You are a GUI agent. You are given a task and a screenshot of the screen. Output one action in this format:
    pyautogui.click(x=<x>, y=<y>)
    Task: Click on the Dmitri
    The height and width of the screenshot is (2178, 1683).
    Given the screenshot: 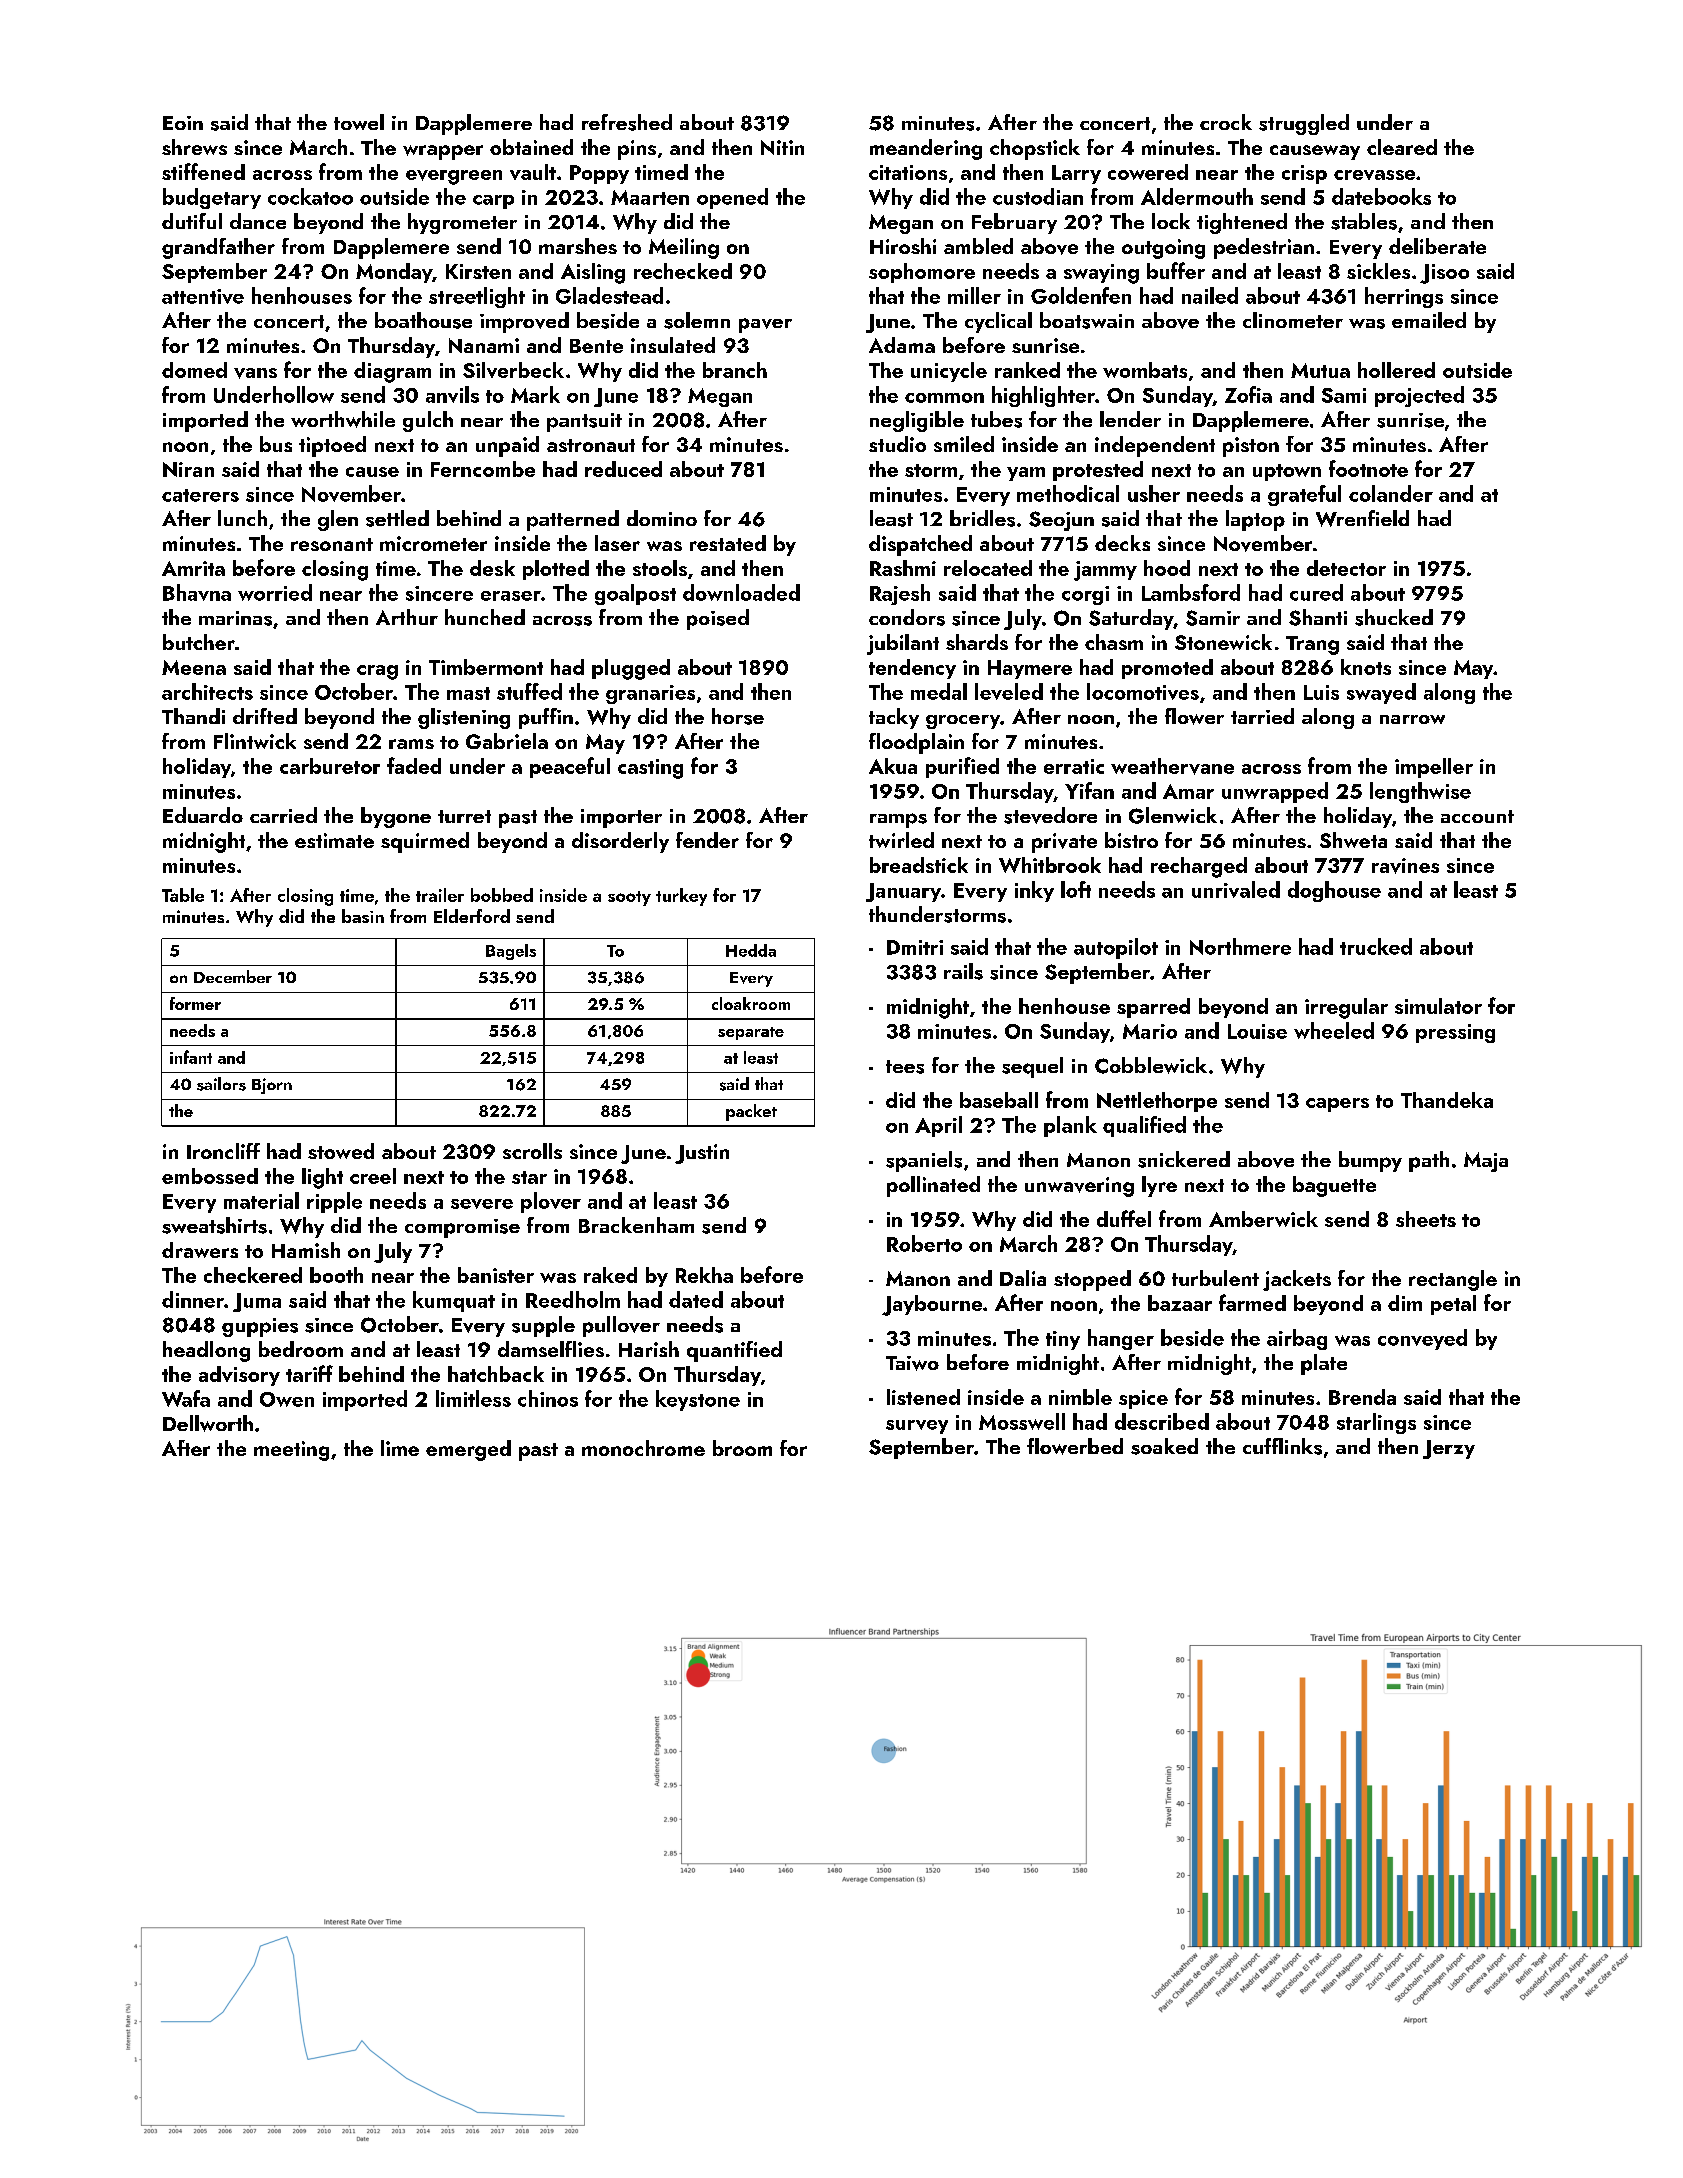 What is the action you would take?
    pyautogui.click(x=915, y=947)
